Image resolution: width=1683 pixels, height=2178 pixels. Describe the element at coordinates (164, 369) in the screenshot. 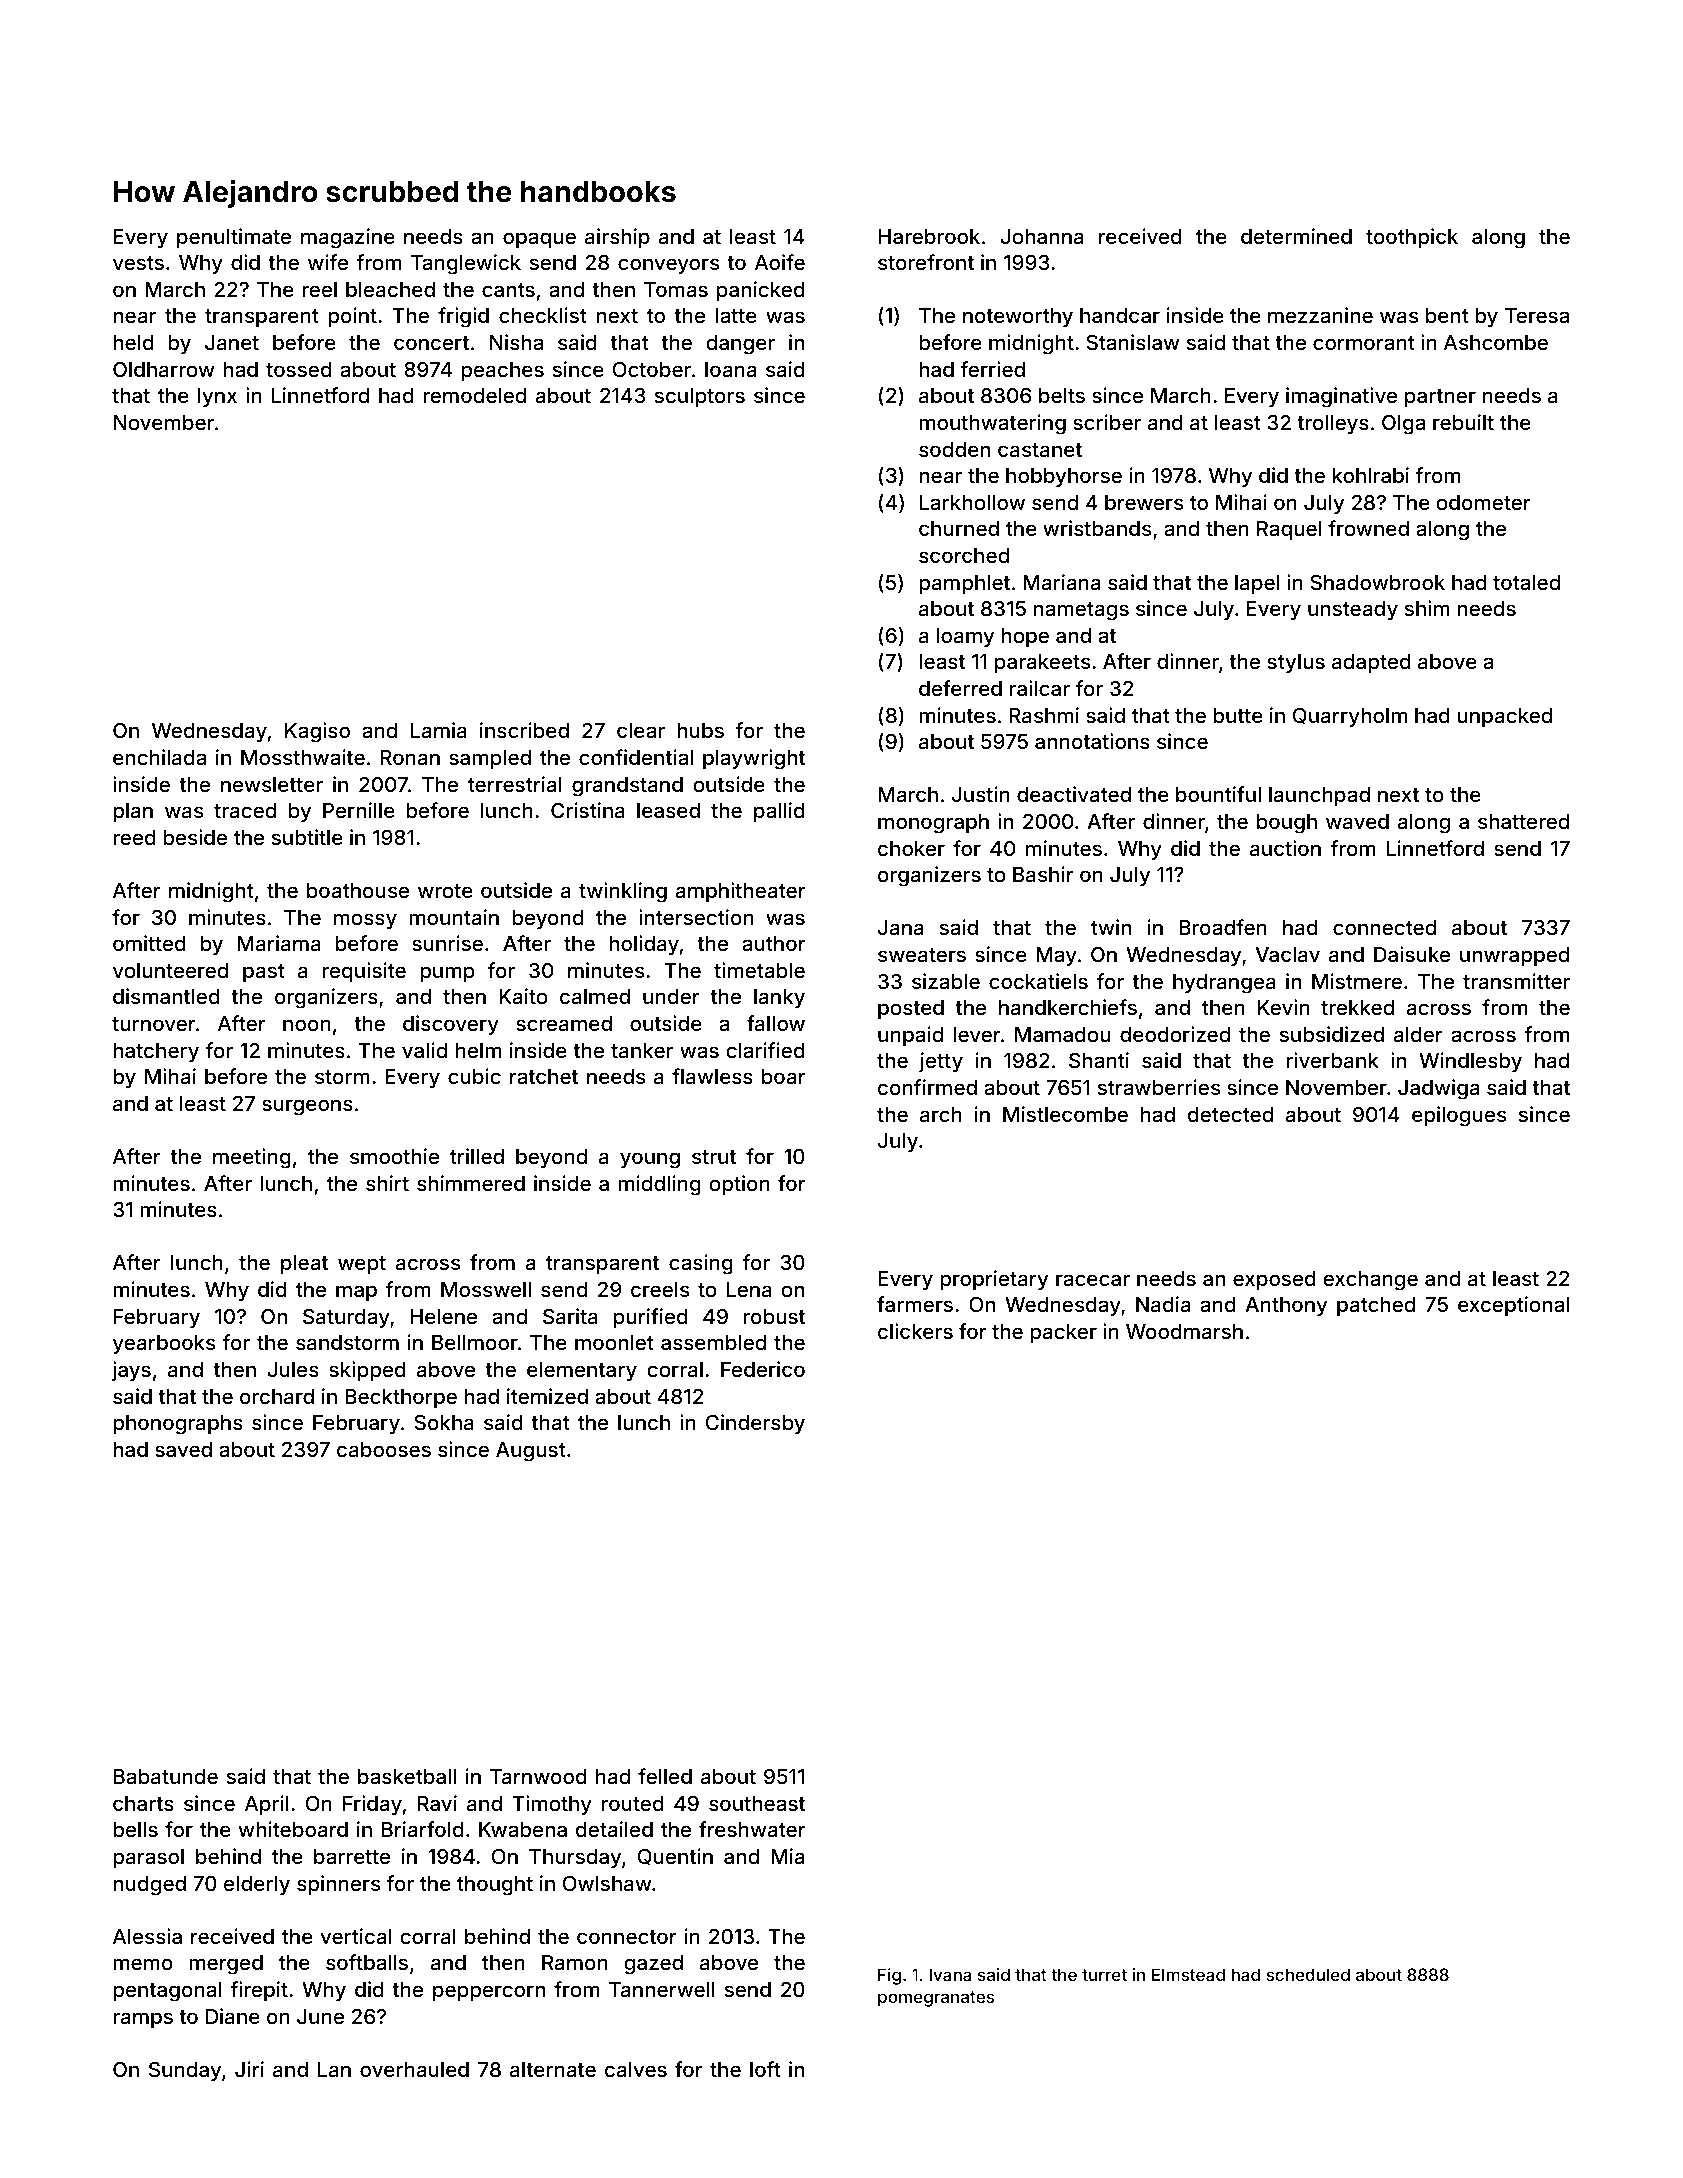

I see `Oldharrow` at that location.
